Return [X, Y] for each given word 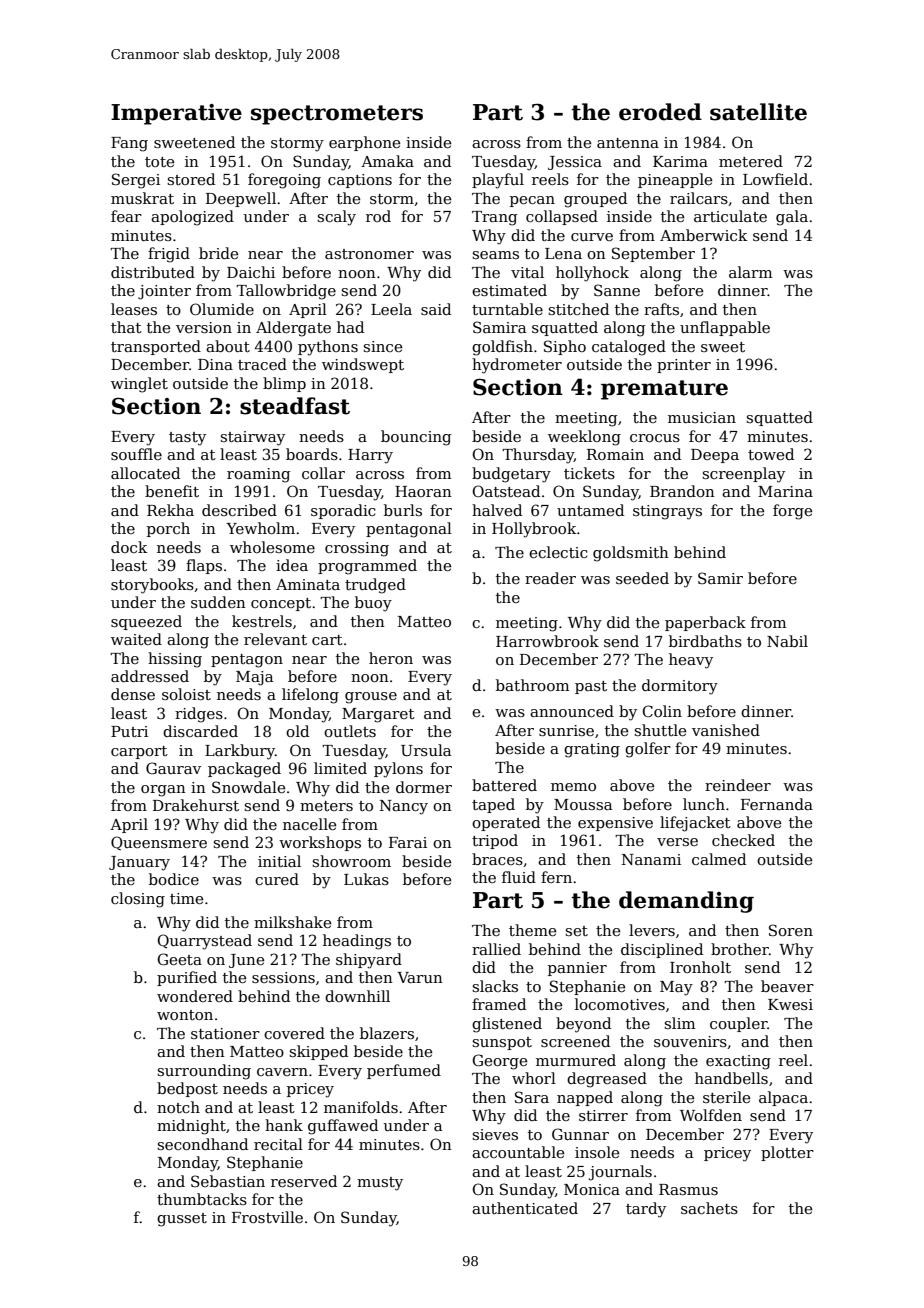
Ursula [426, 750]
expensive [615, 824]
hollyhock [592, 274]
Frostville [267, 1217]
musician [702, 417]
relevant [275, 639]
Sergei [136, 181]
